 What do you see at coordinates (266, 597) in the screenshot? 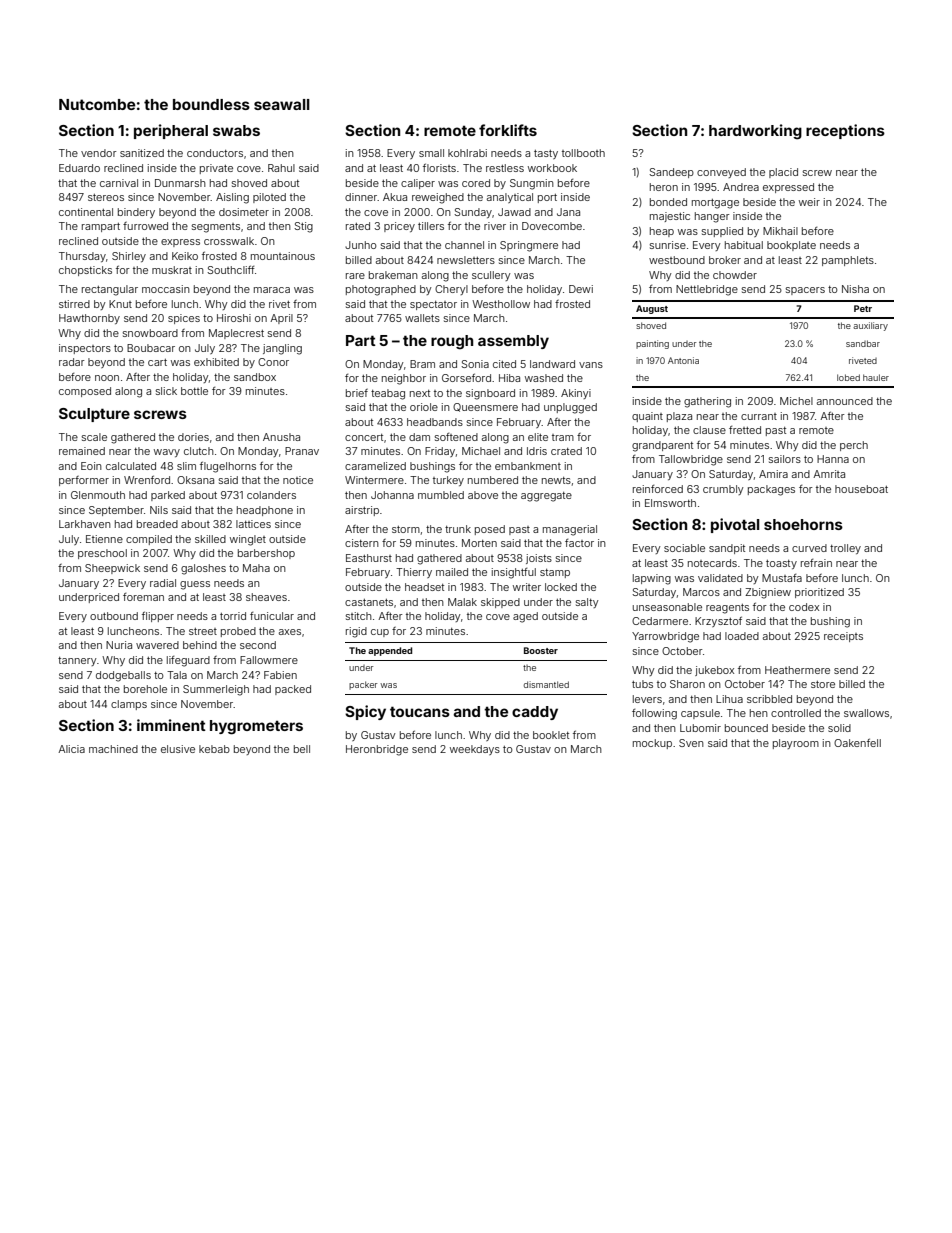
I see `sheaves` at bounding box center [266, 597].
